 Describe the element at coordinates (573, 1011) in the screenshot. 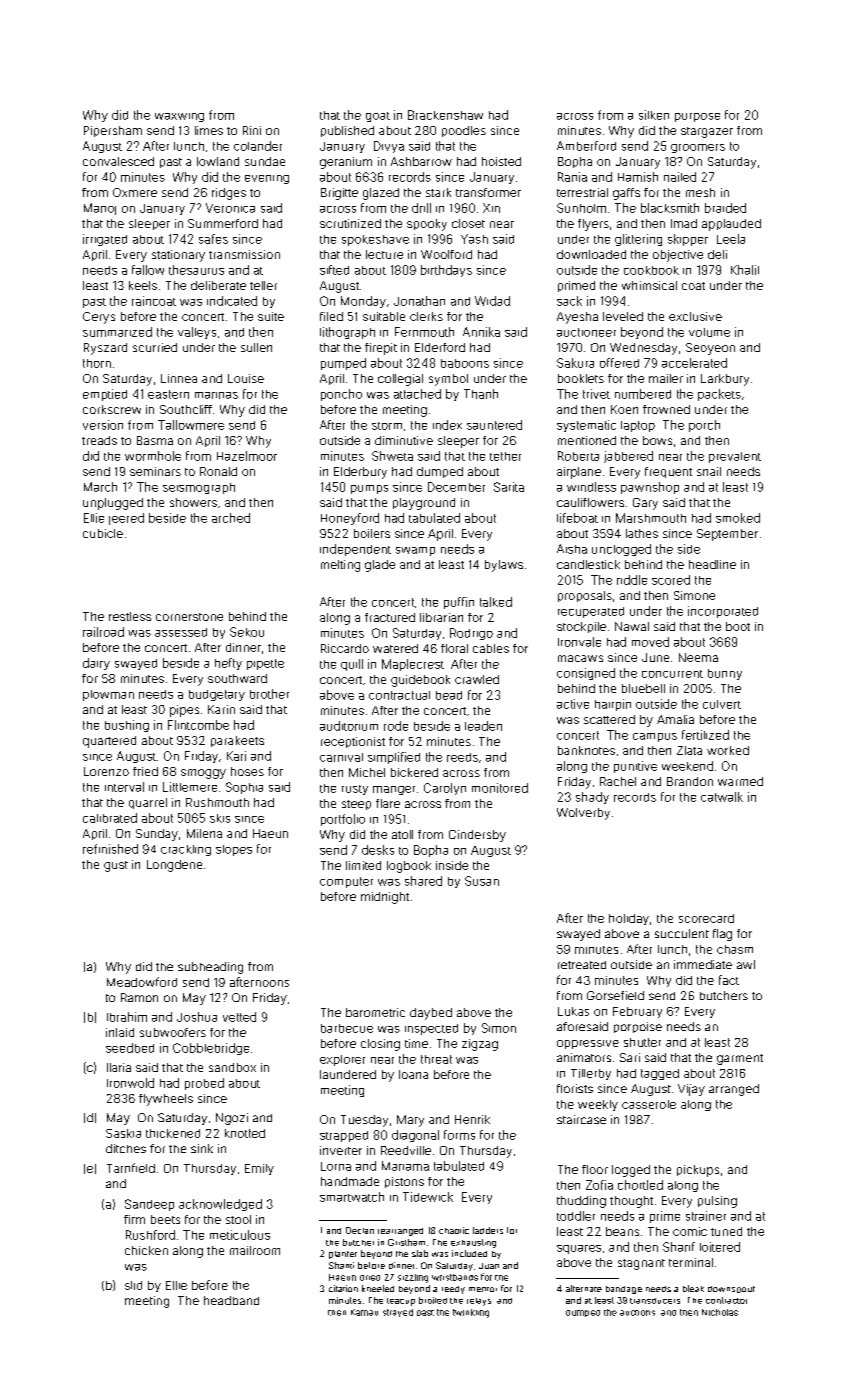

I see `Lukas` at that location.
